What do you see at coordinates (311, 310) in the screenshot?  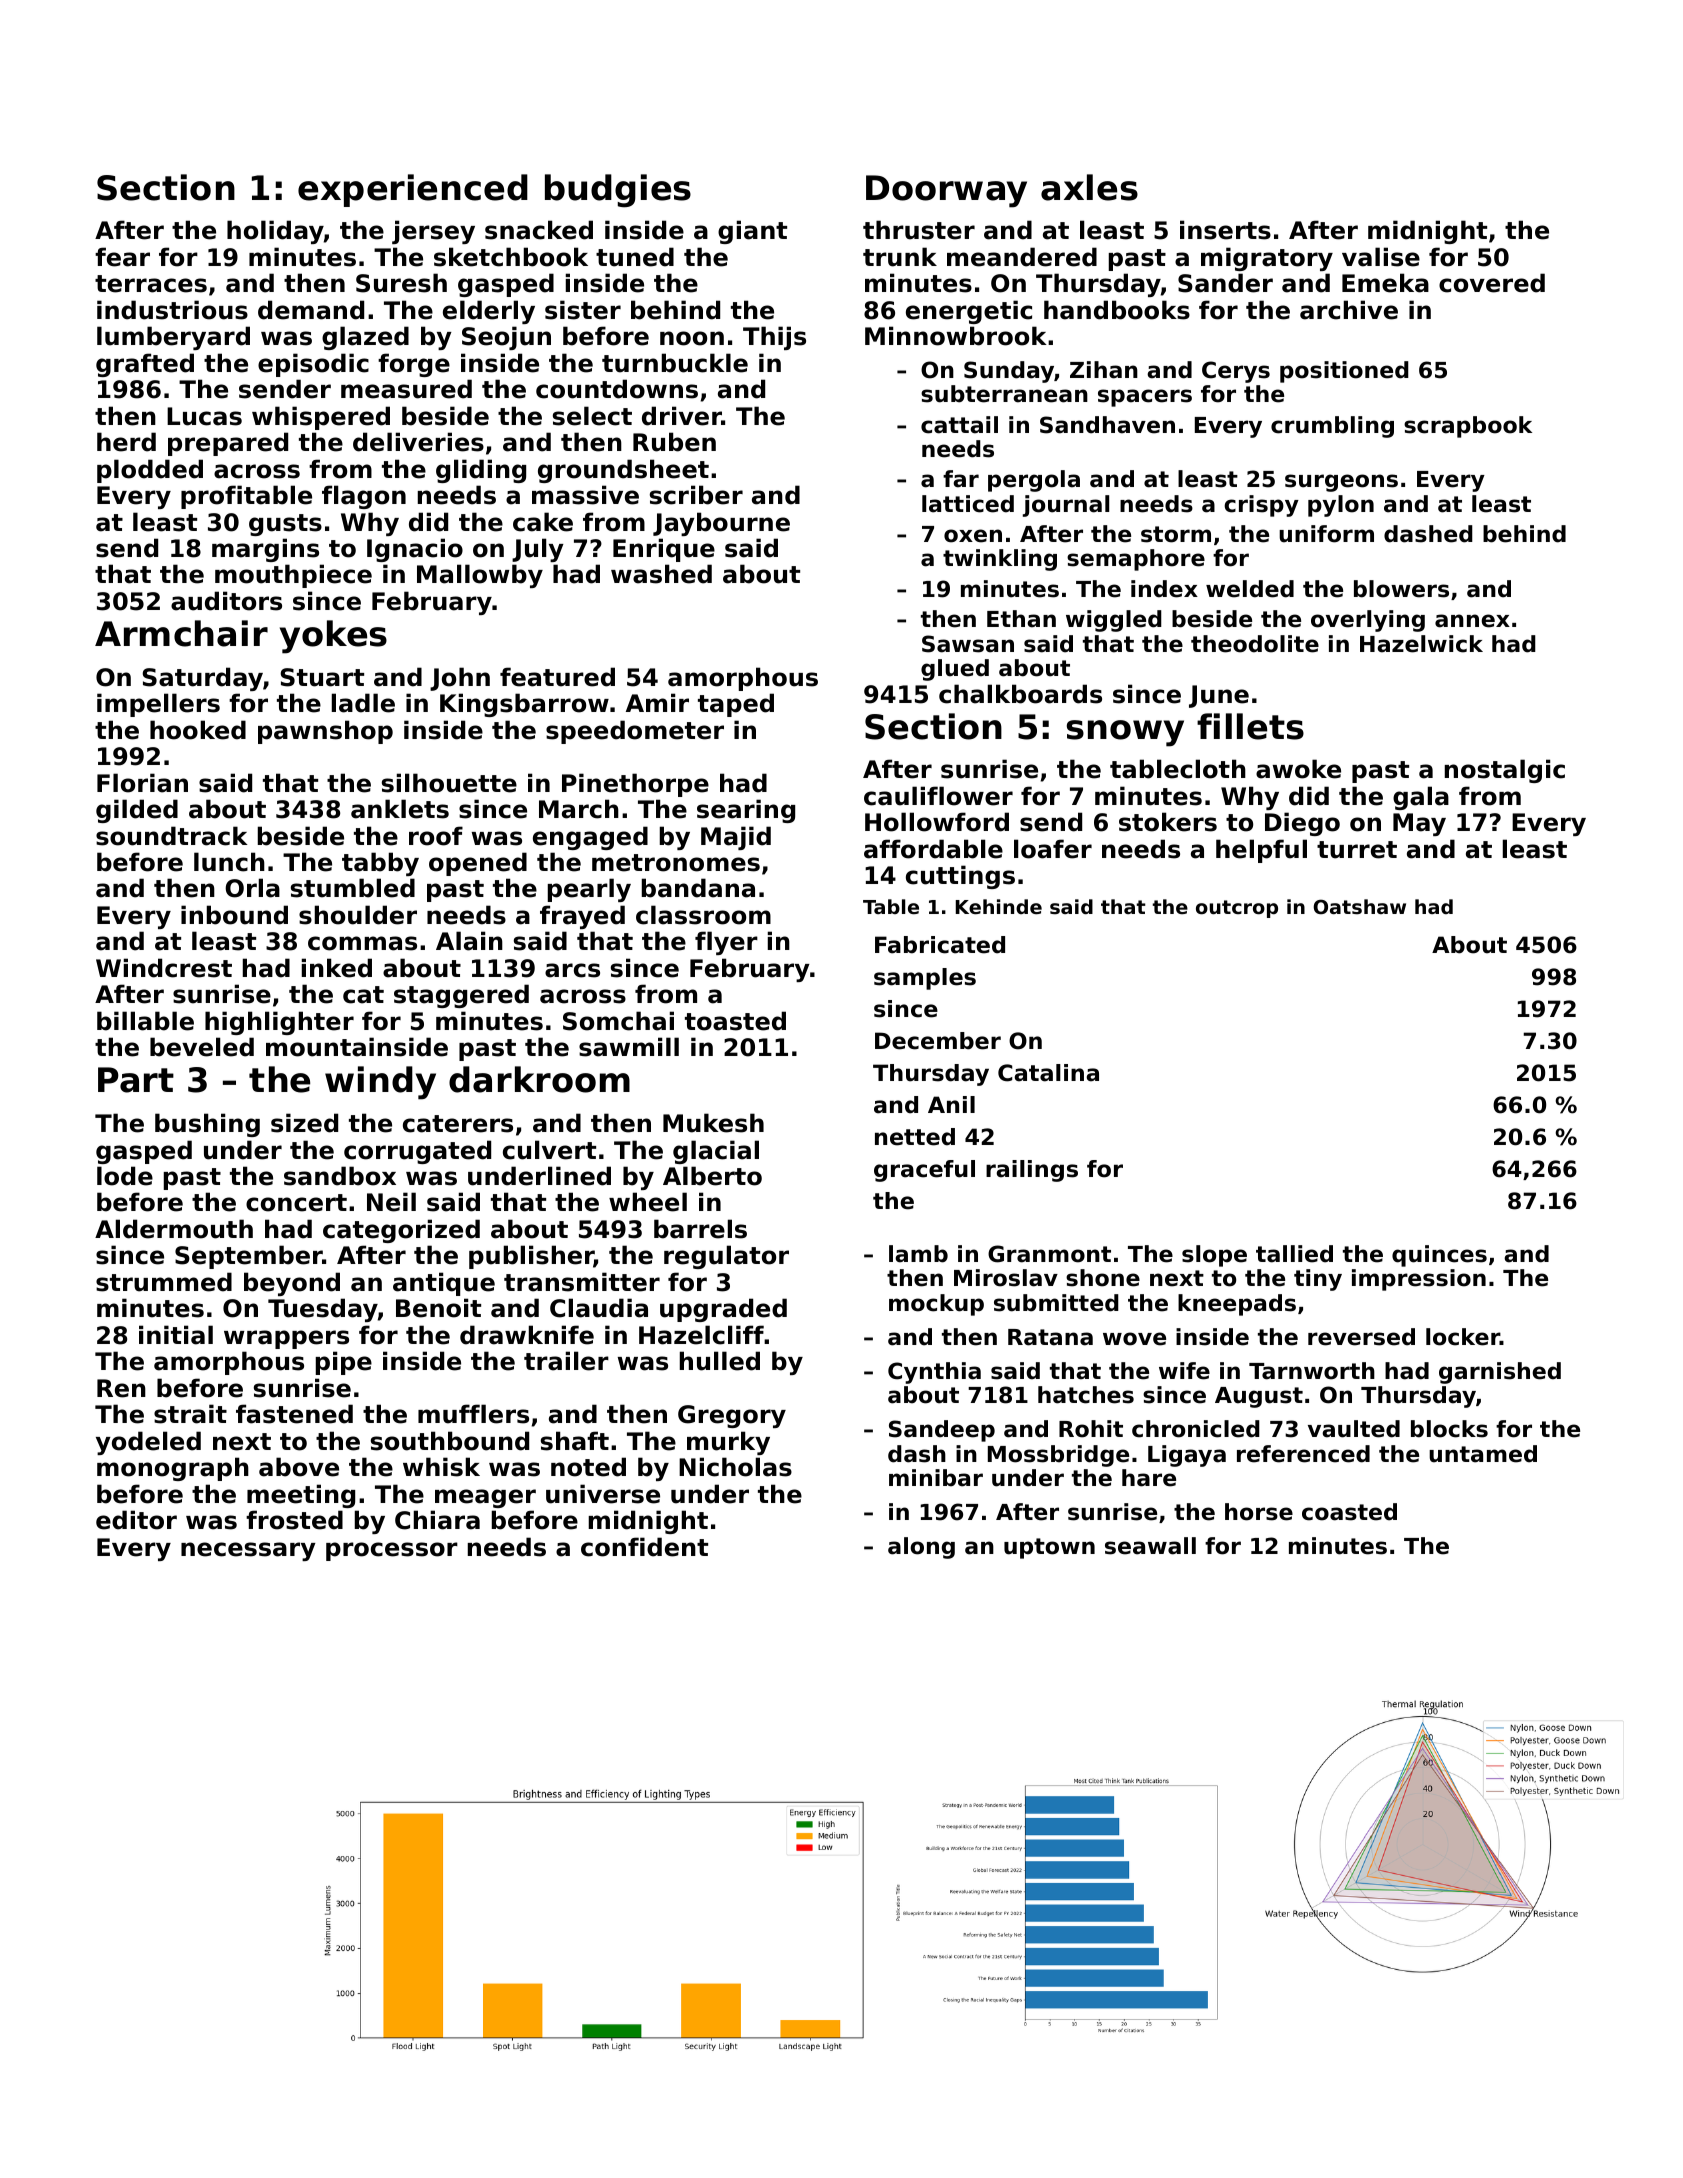 I see `demand` at bounding box center [311, 310].
